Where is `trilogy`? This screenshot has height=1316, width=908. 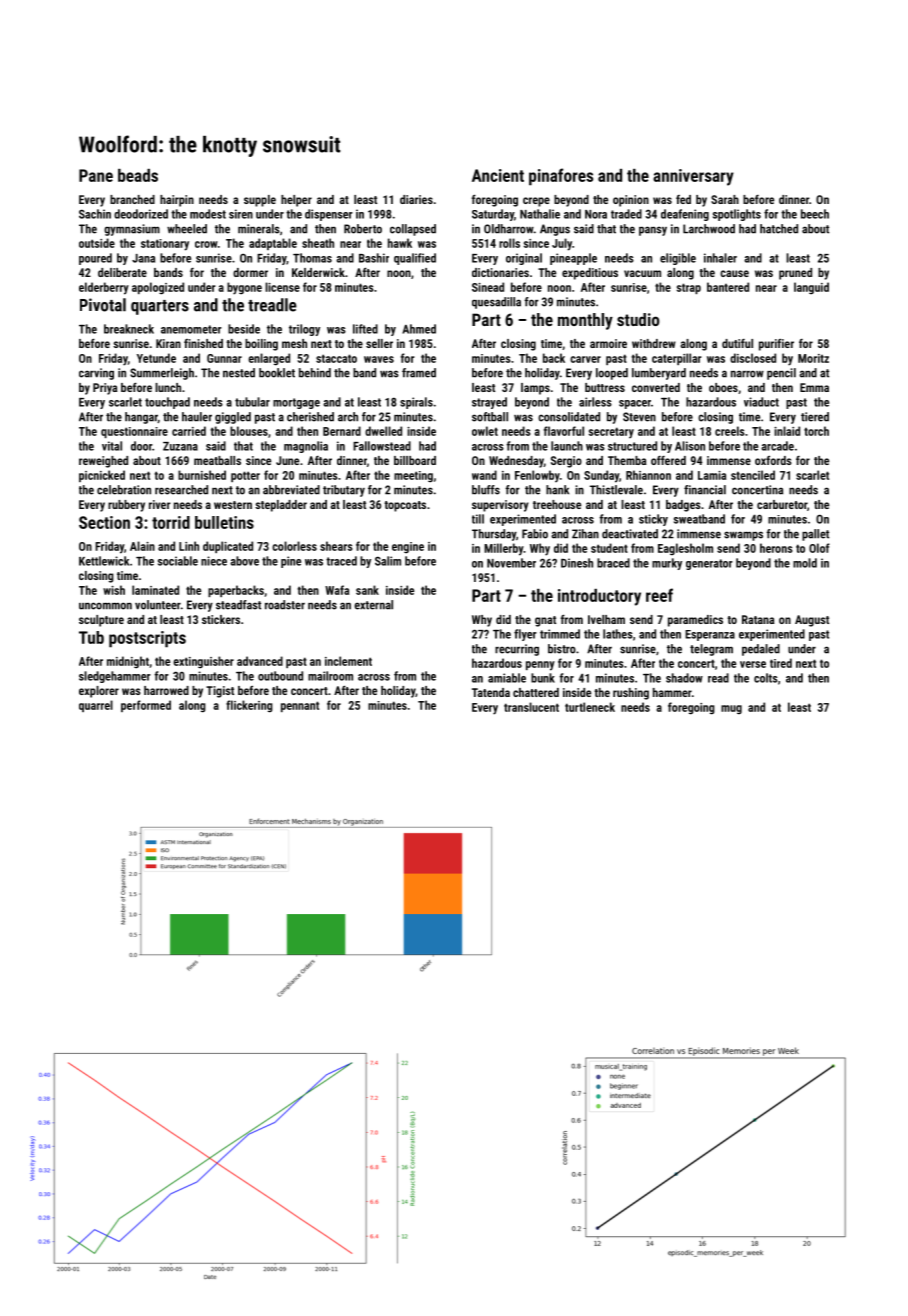
trilogy is located at coordinates (304, 330).
